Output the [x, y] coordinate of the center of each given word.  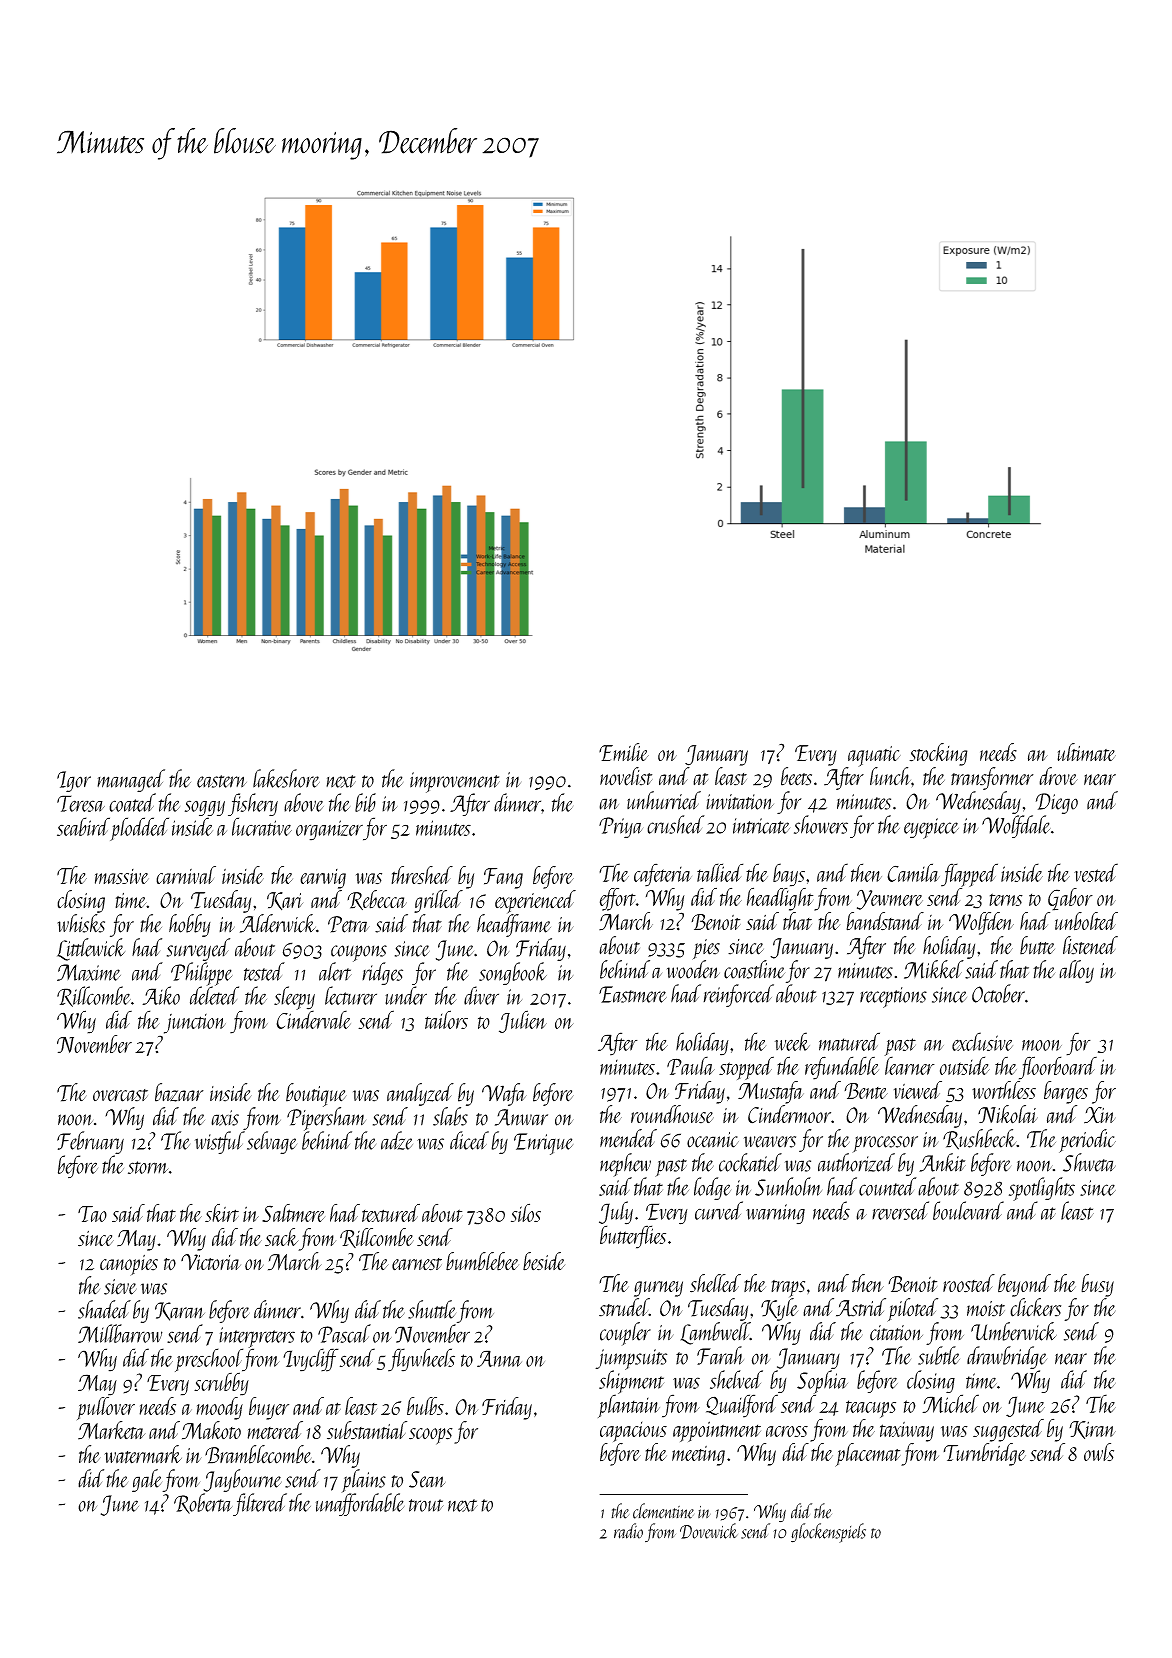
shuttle [432, 1309]
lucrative [262, 826]
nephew [625, 1165]
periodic [1087, 1141]
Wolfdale [1016, 826]
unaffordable [360, 1504]
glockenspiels [828, 1533]
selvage [272, 1142]
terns [1006, 899]
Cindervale [313, 1019]
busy [1097, 1285]
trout [426, 1505]
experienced [535, 902]
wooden [693, 969]
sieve [120, 1287]
